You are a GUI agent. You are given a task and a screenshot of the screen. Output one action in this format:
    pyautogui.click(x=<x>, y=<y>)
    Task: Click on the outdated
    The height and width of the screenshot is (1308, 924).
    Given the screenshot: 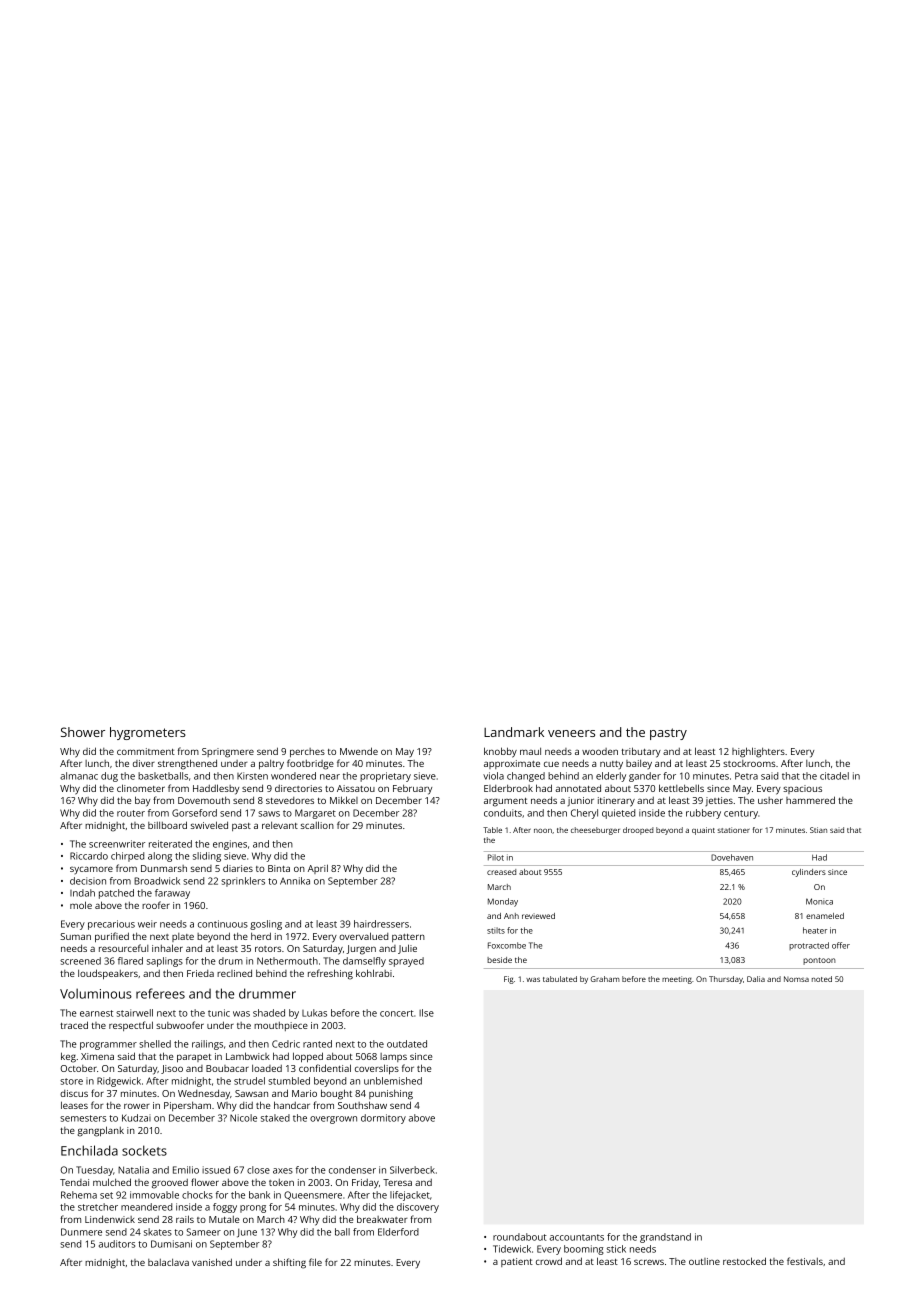 What is the action you would take?
    pyautogui.click(x=407, y=1044)
